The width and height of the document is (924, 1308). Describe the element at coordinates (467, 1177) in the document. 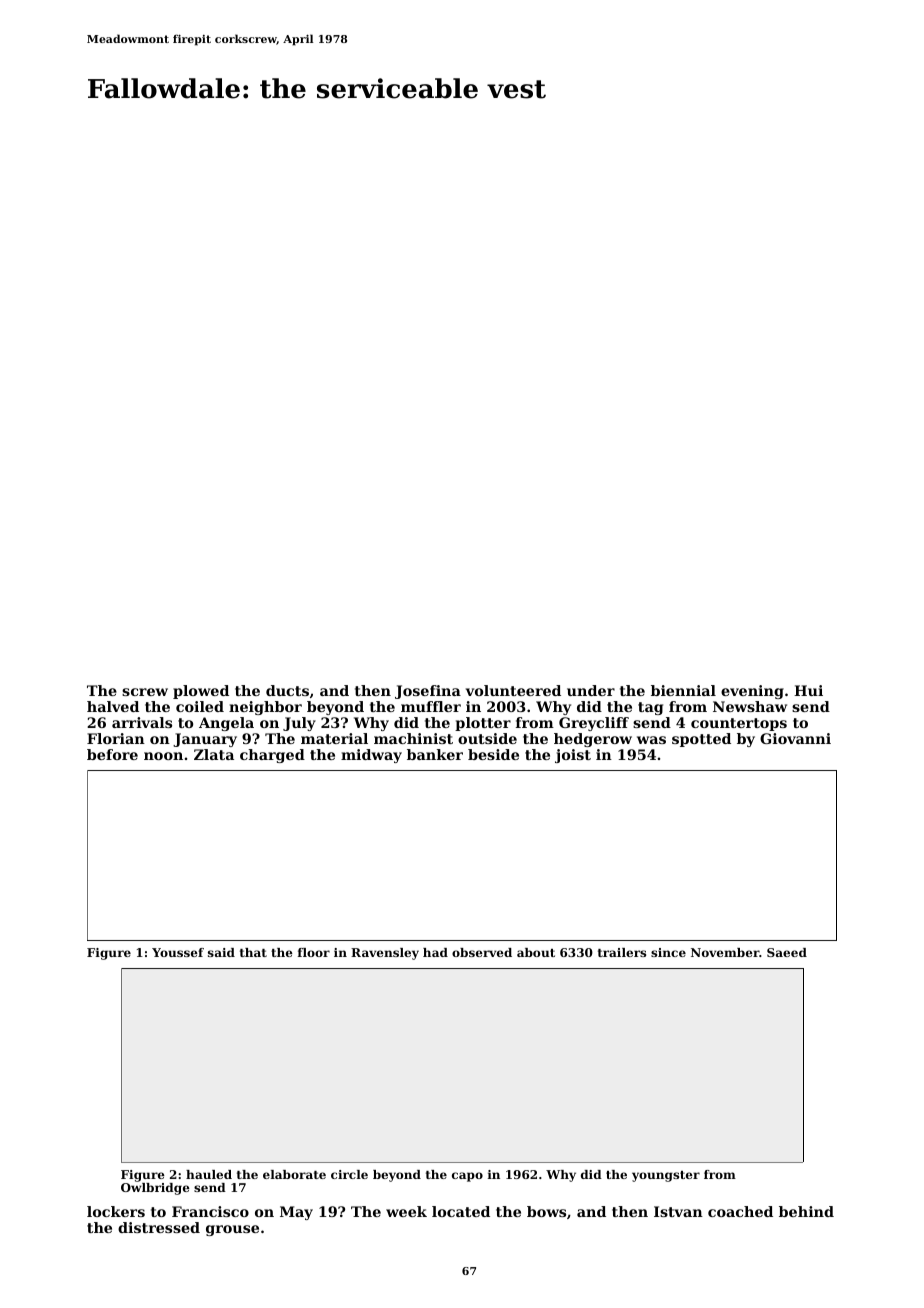

I see `capo` at that location.
